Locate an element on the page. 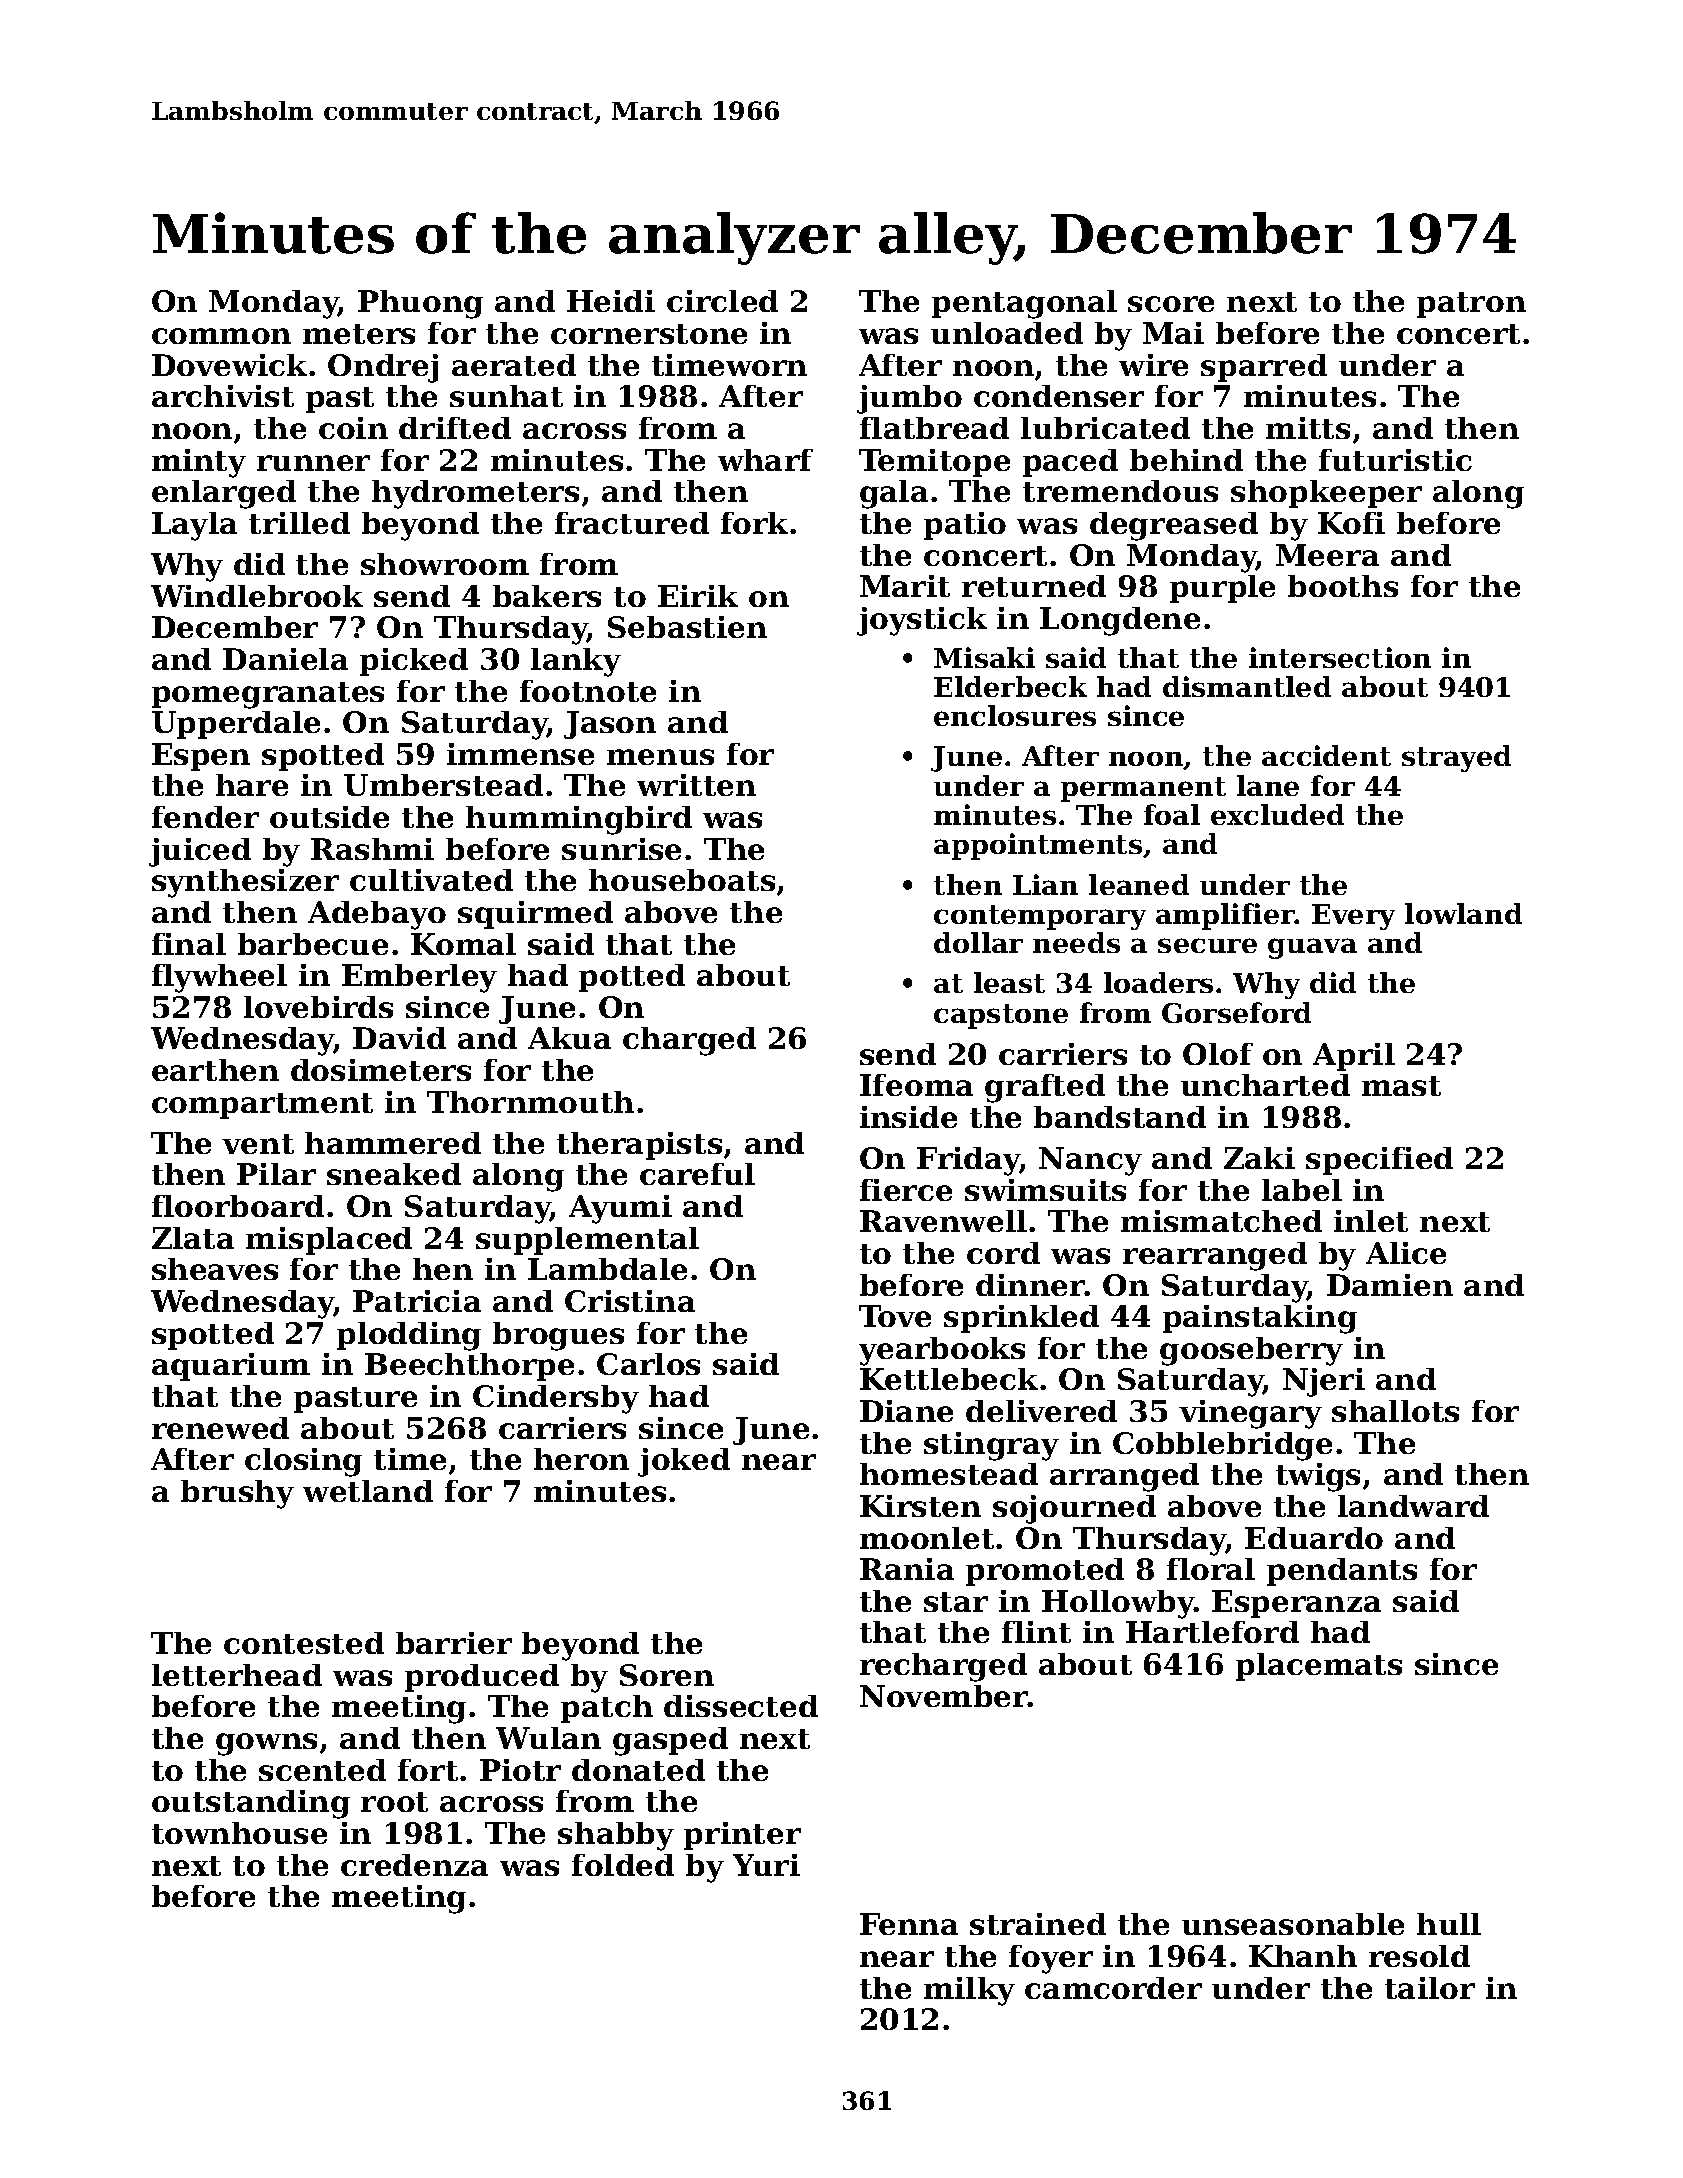  unseasonable is located at coordinates (1293, 1924).
